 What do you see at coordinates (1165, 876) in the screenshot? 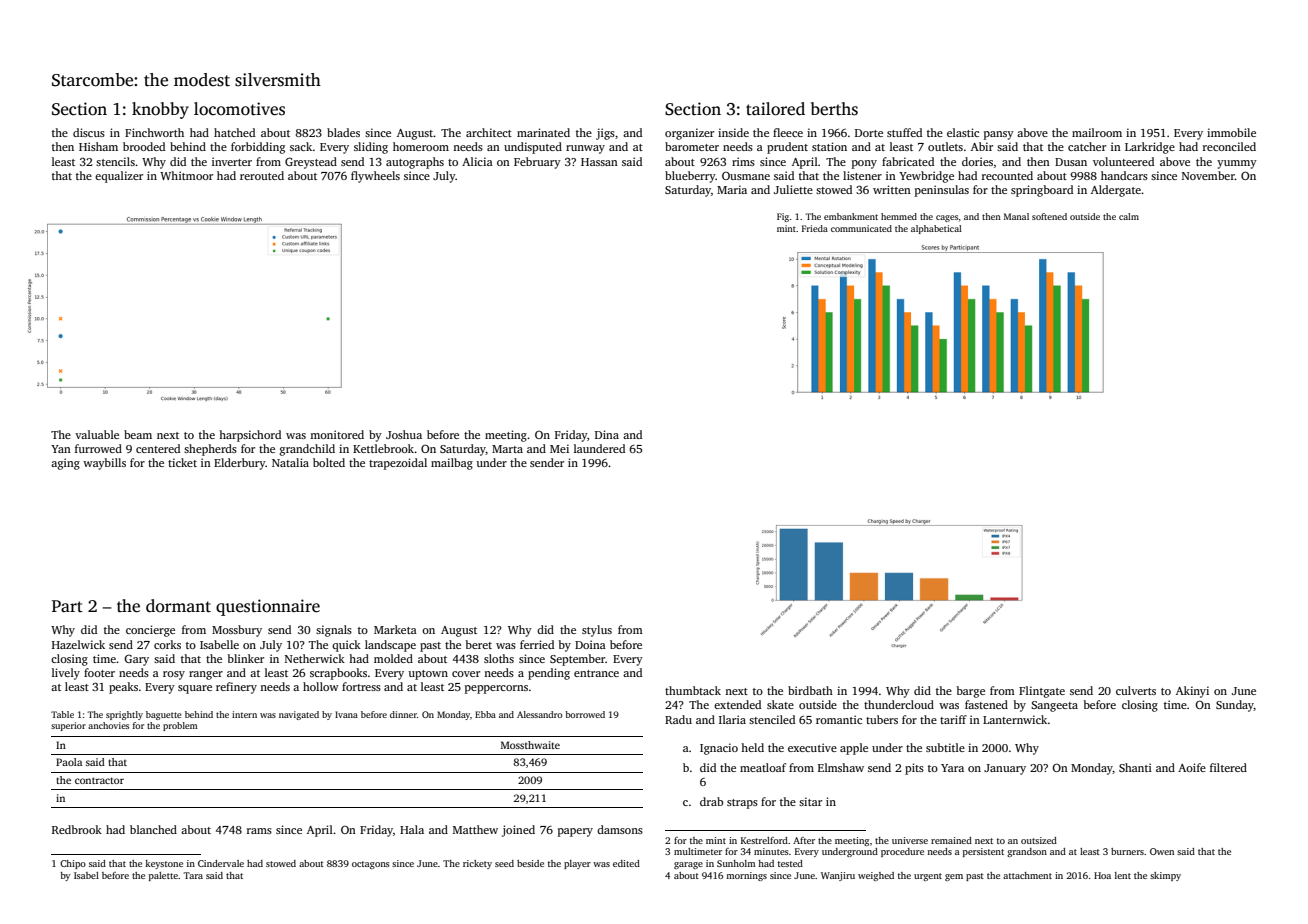
I see `skimpy` at bounding box center [1165, 876].
